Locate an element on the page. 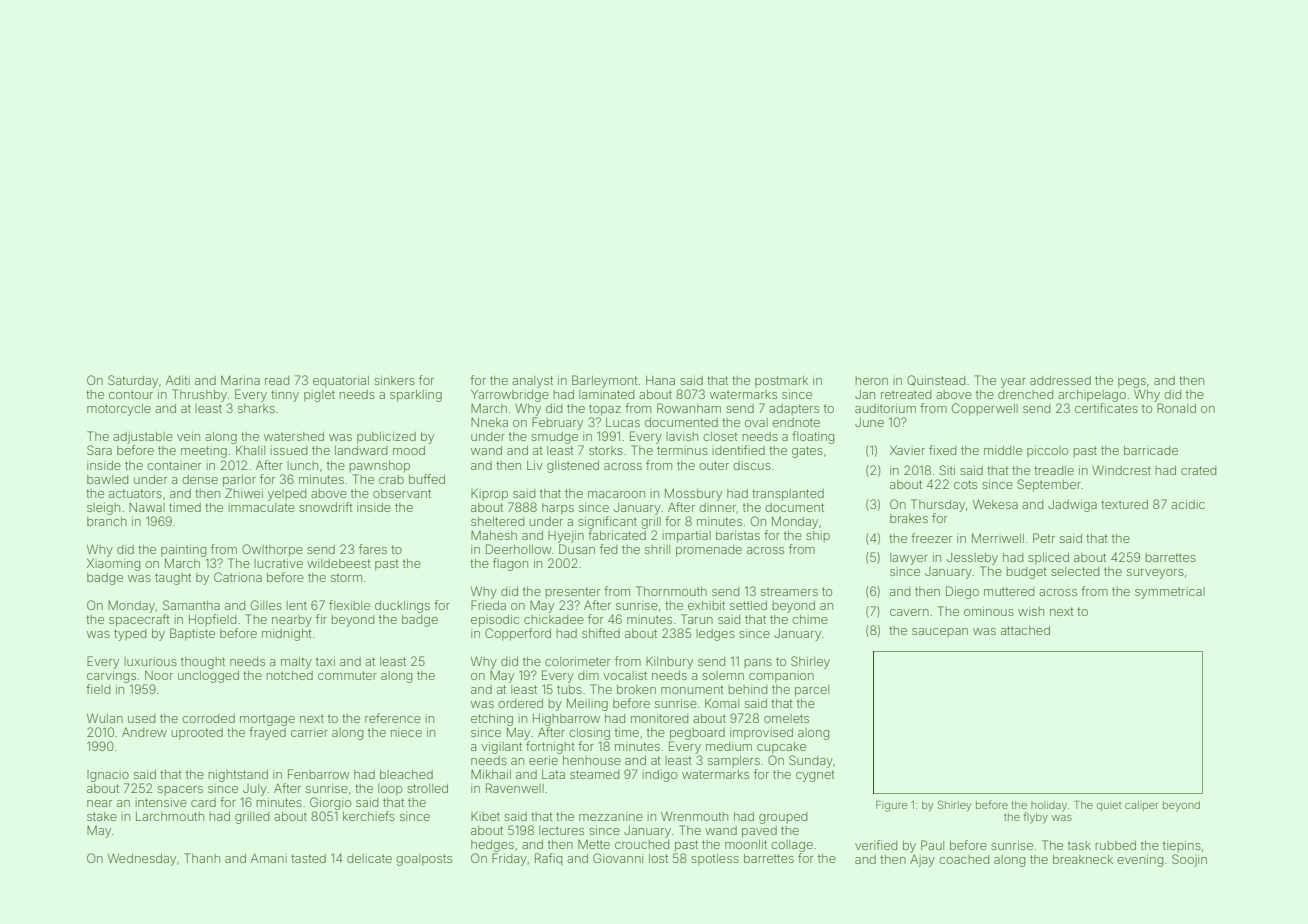 Image resolution: width=1308 pixels, height=924 pixels. Figure is located at coordinates (891, 806).
